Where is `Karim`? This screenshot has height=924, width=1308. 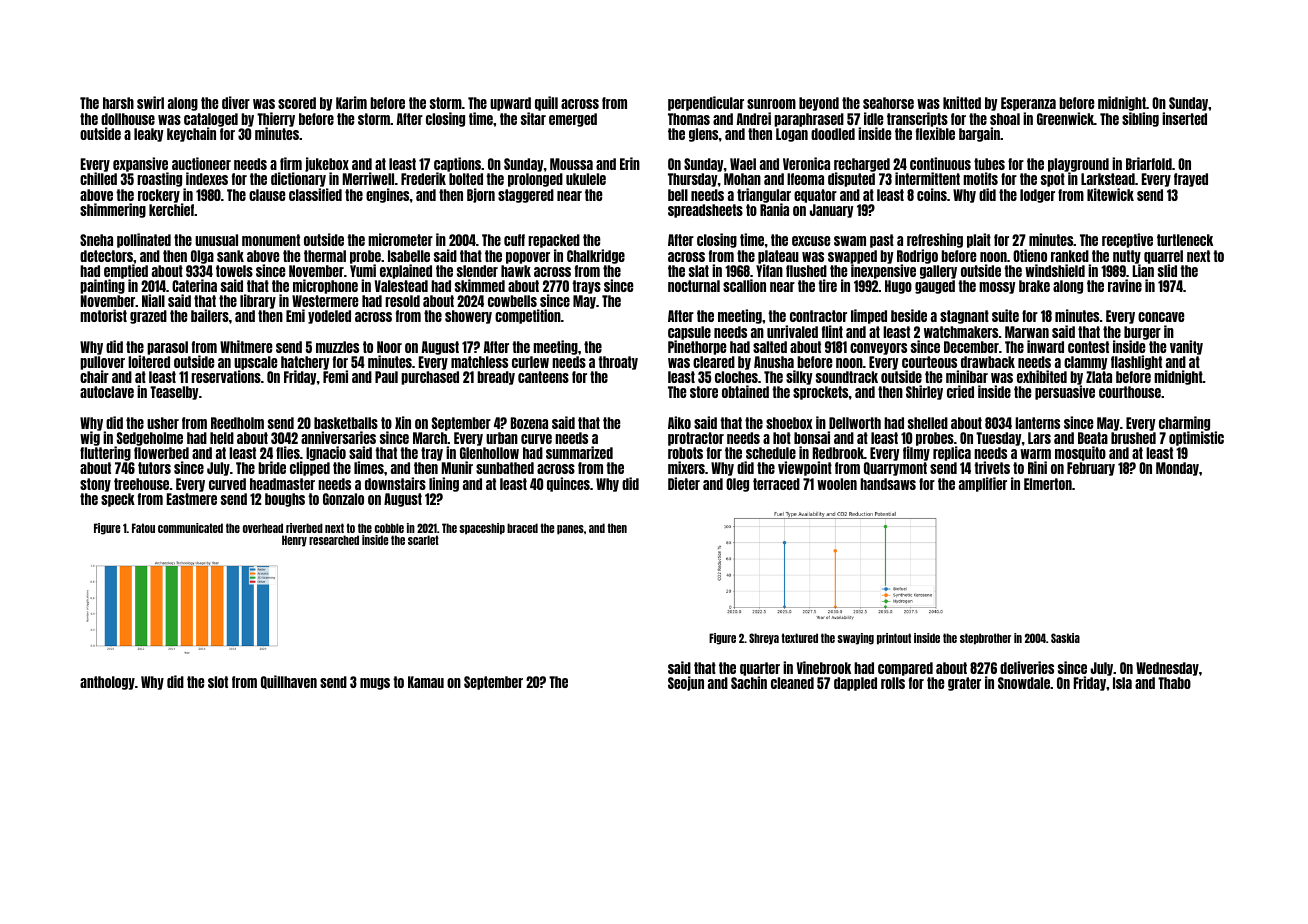
Karim is located at coordinates (351, 102).
